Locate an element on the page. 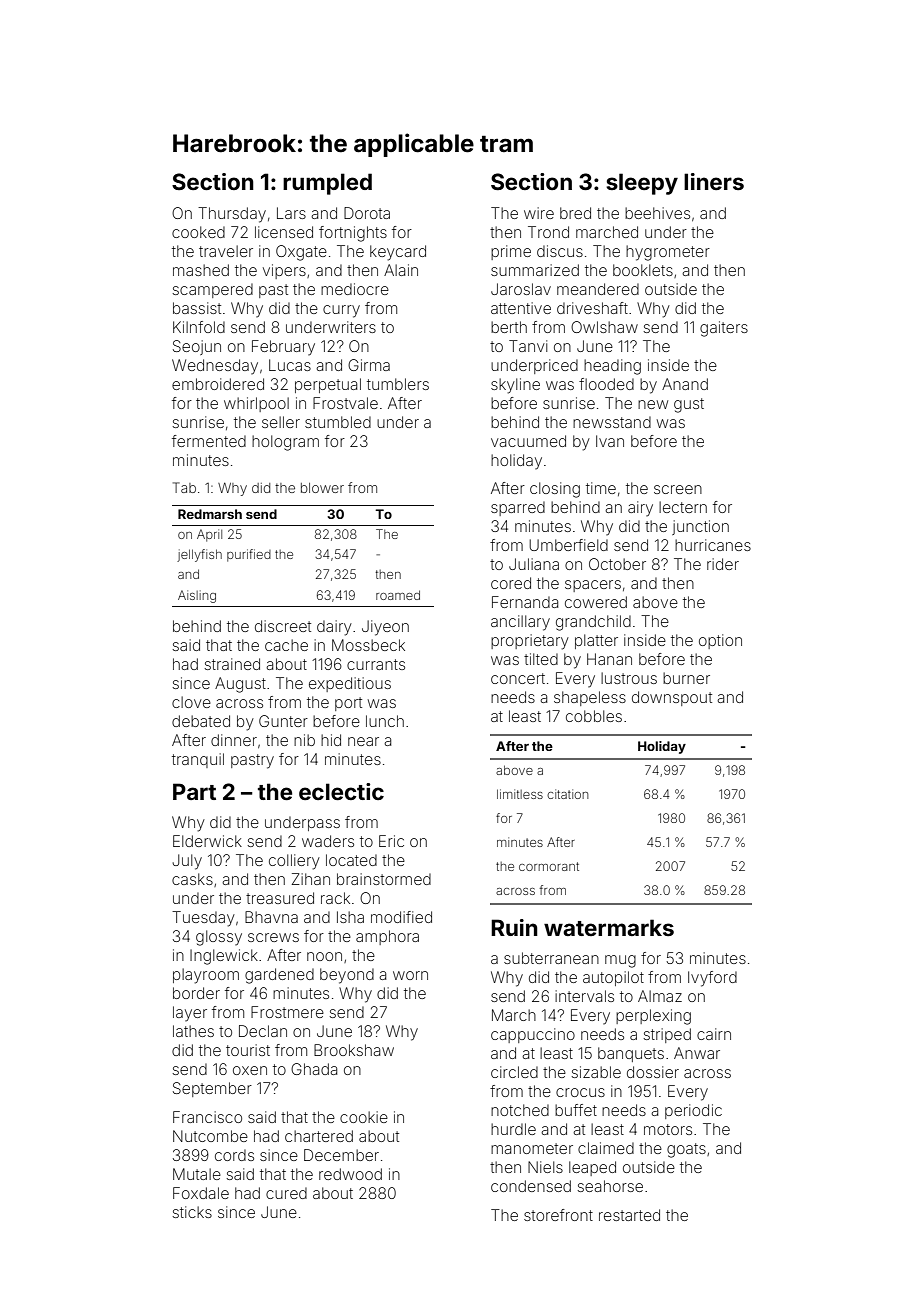 Image resolution: width=924 pixels, height=1311 pixels. motors is located at coordinates (668, 1129).
